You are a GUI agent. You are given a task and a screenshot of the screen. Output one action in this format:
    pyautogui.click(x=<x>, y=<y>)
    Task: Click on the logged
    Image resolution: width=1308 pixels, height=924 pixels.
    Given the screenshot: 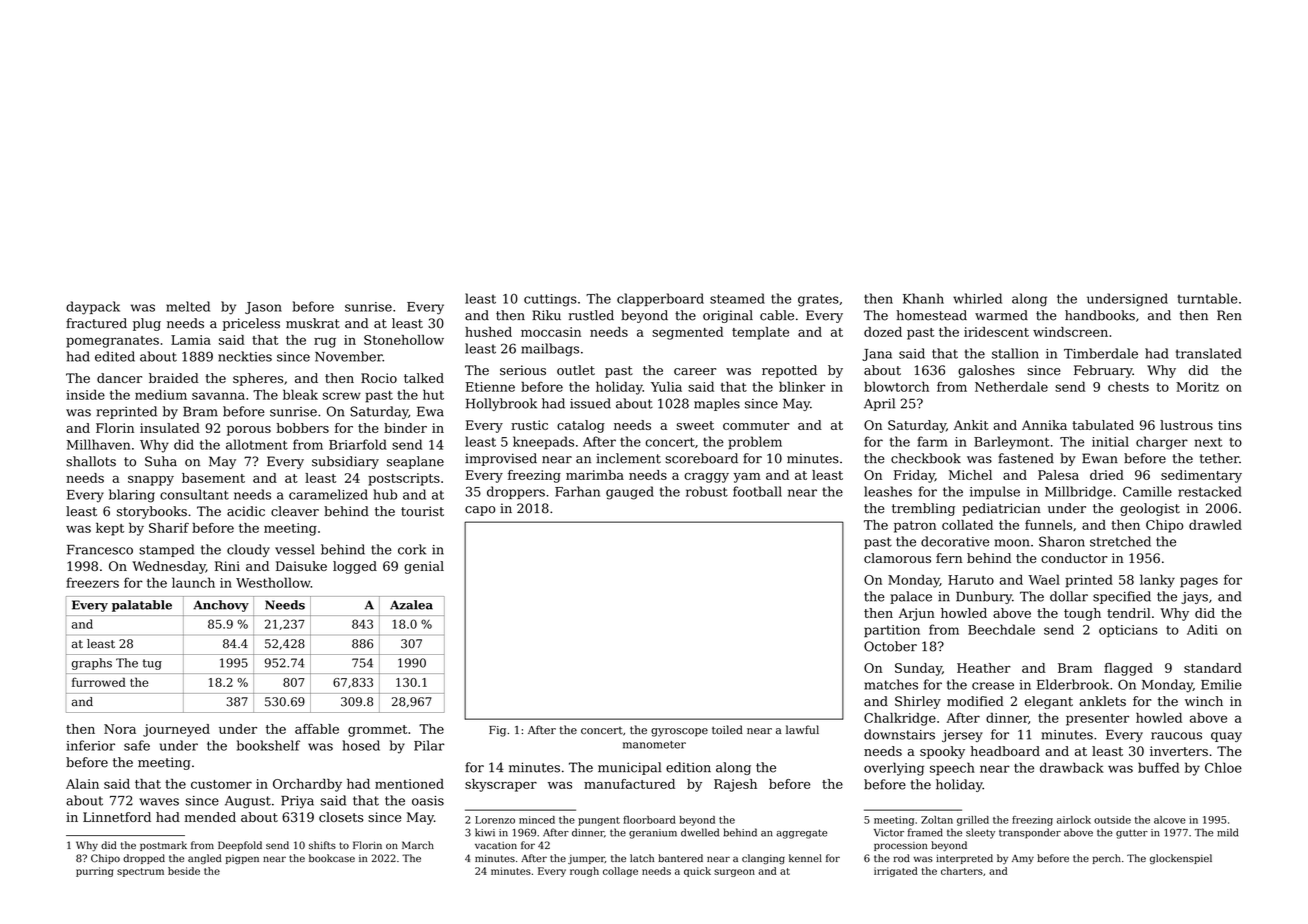 What is the action you would take?
    pyautogui.click(x=355, y=567)
